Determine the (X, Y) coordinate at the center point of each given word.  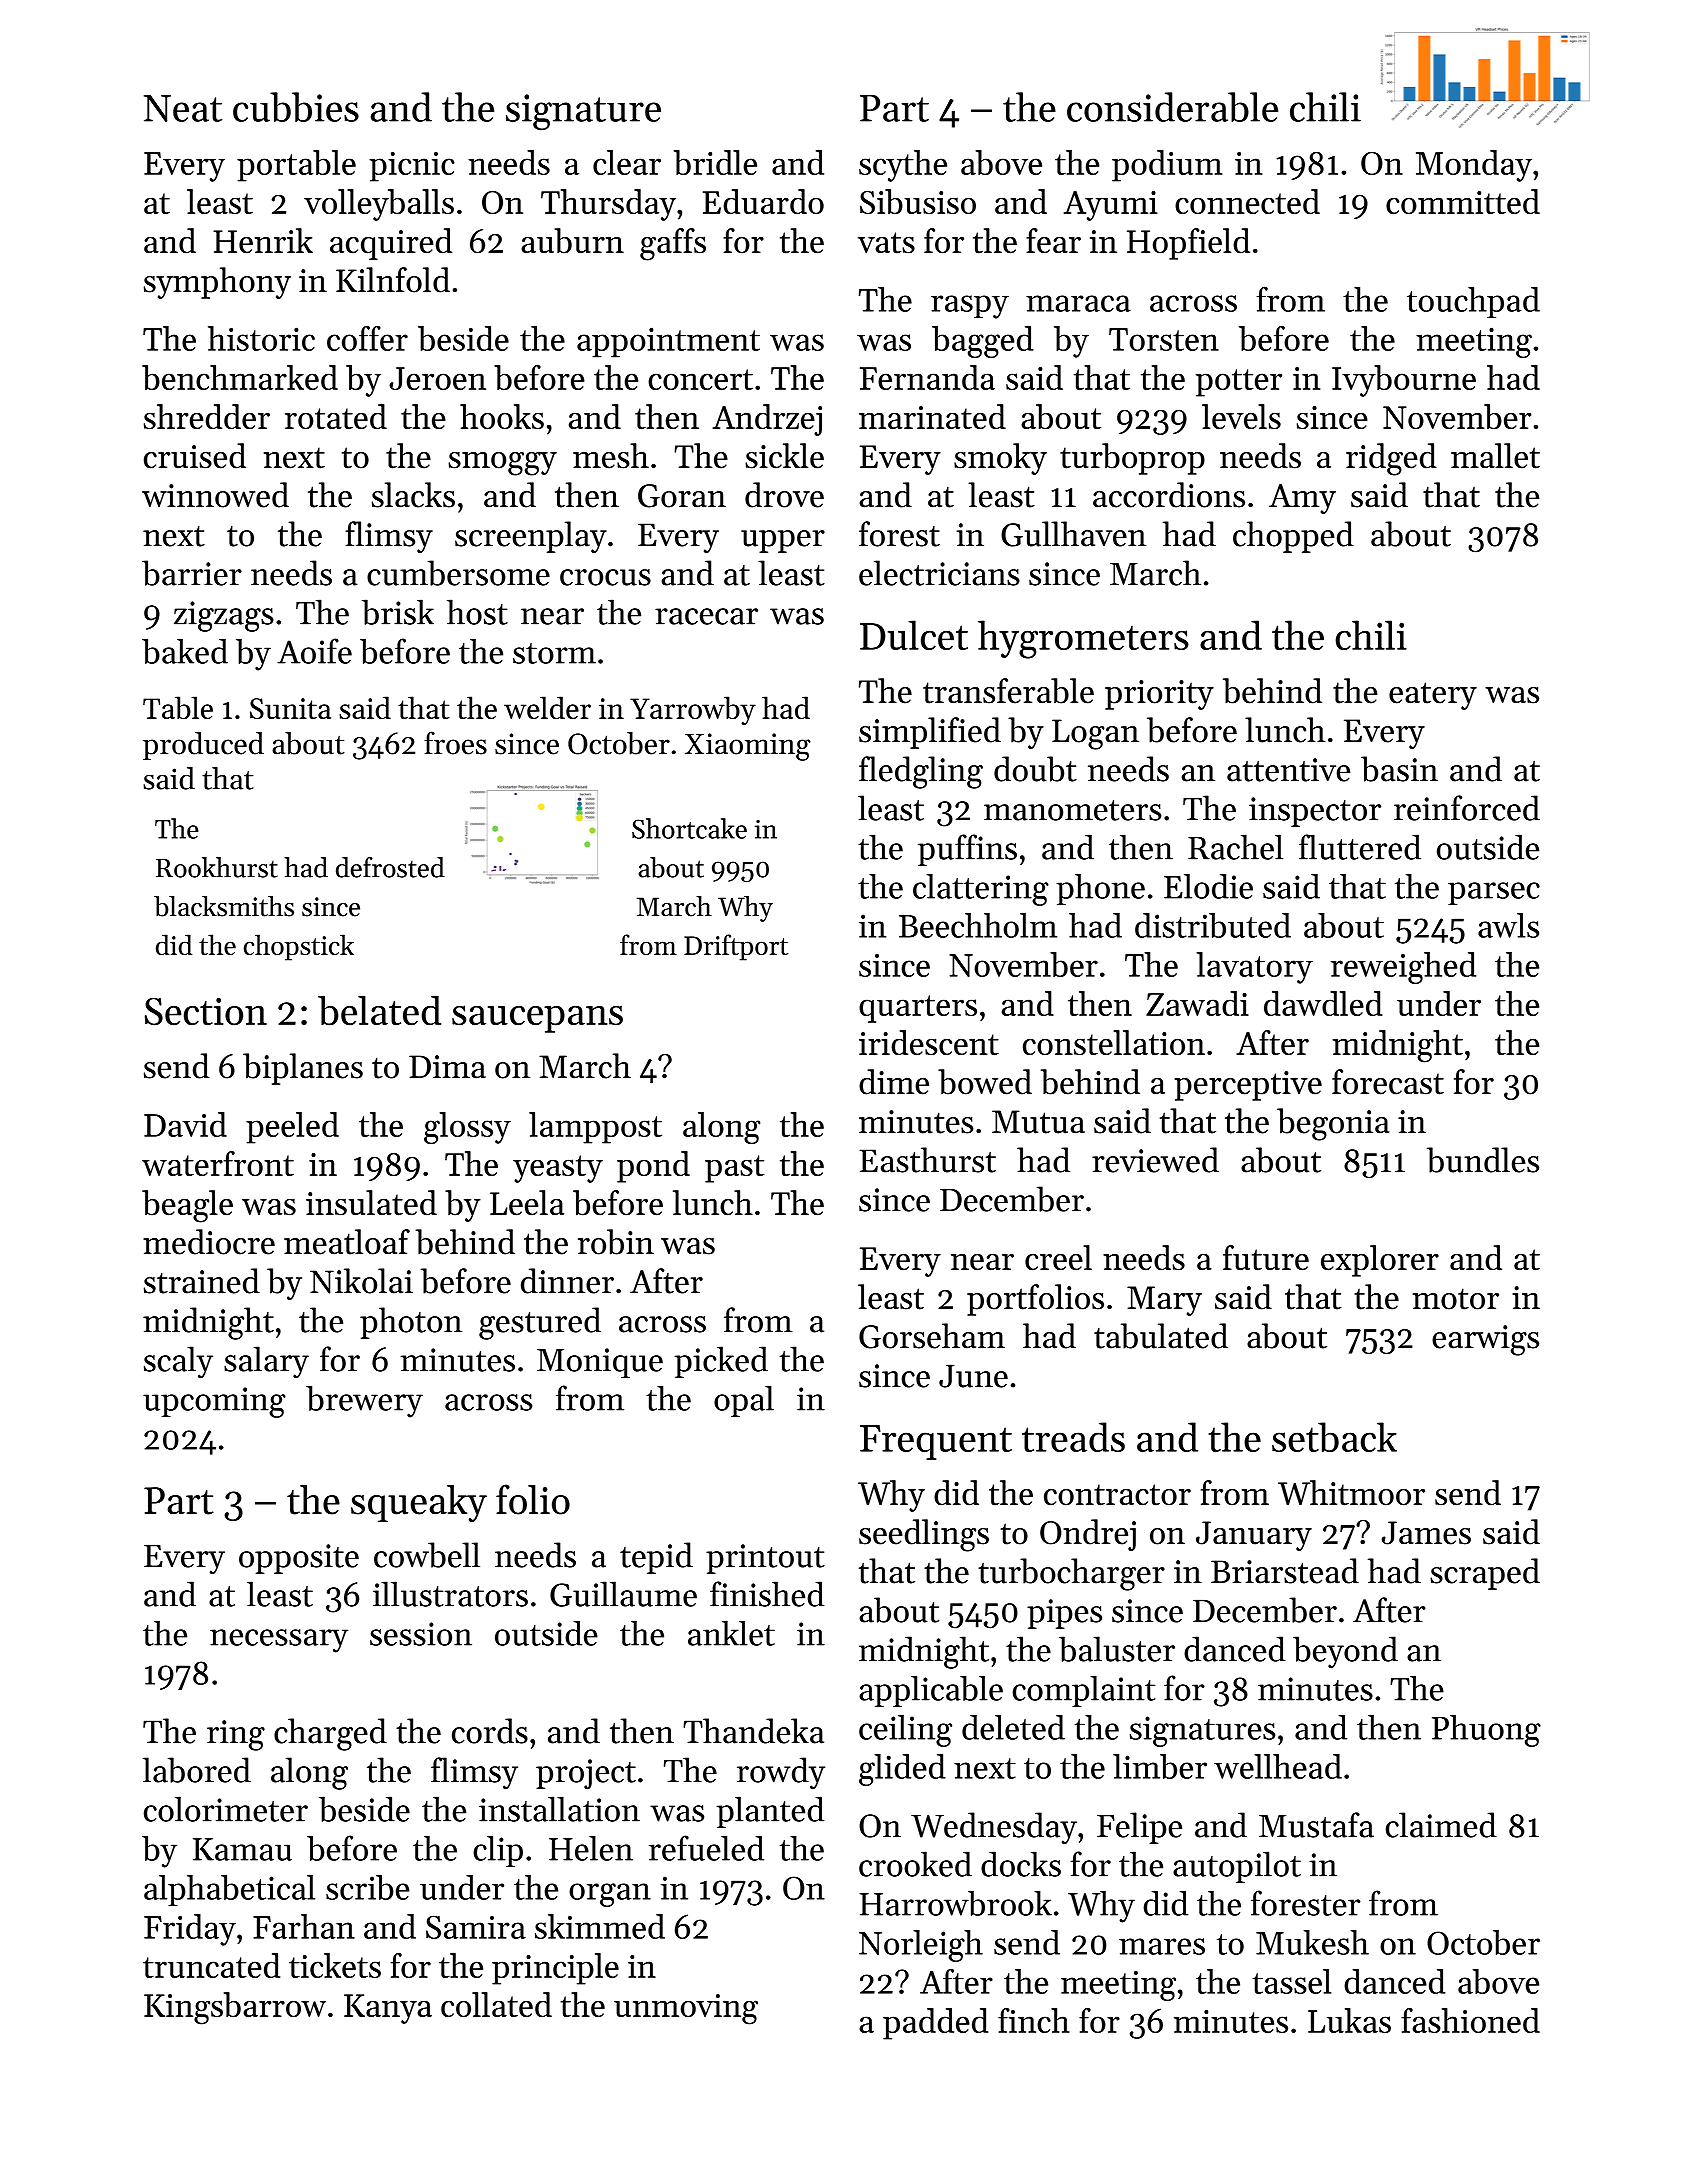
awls (1508, 925)
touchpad (1473, 302)
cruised (195, 456)
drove (784, 495)
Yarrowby (693, 710)
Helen (591, 1848)
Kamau (242, 1849)
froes (455, 743)
